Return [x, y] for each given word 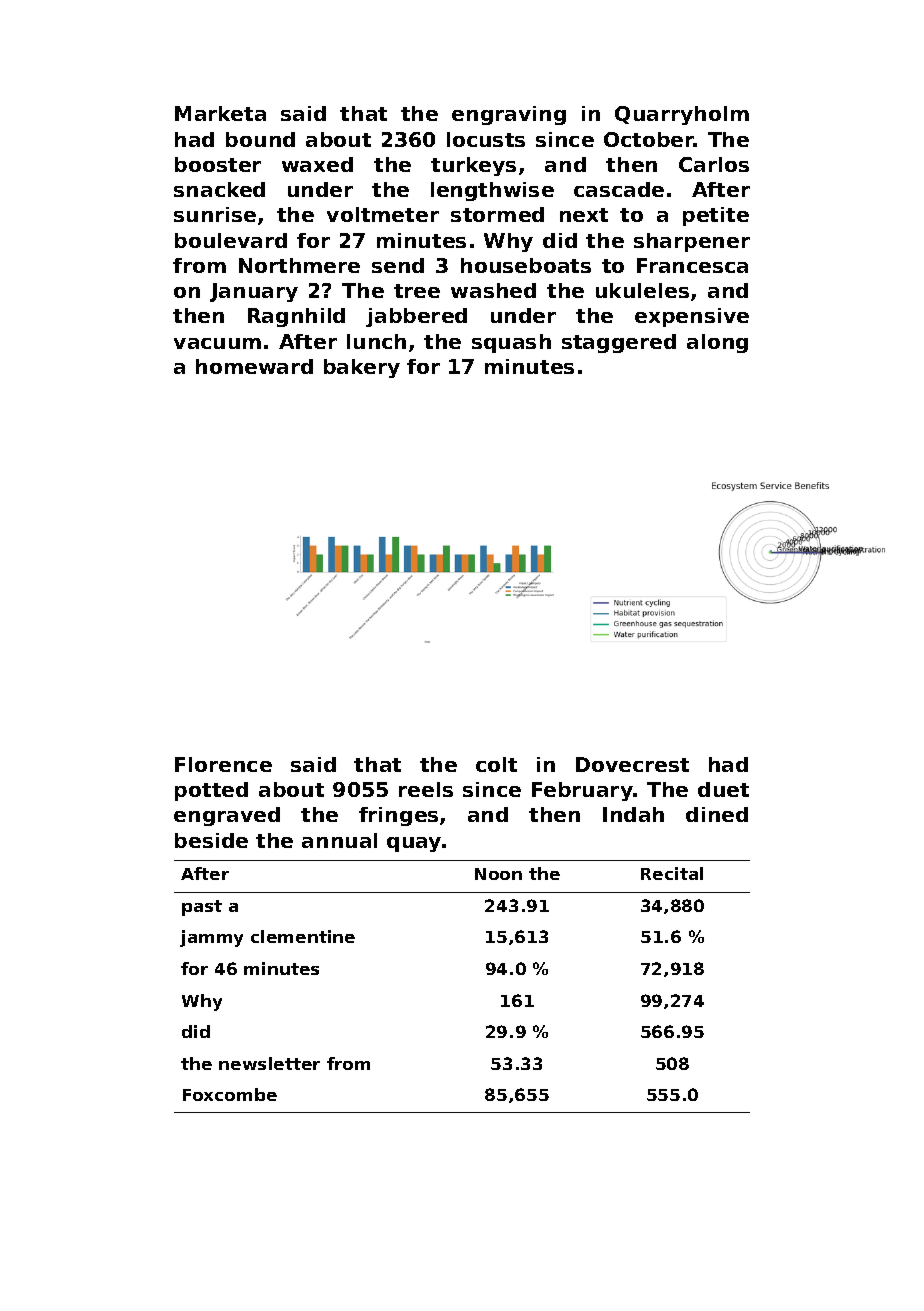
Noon [498, 874]
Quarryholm [682, 115]
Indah [633, 814]
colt [496, 764]
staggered [619, 343]
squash [511, 343]
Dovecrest [632, 764]
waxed [317, 164]
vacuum [217, 343]
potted [211, 791]
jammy [211, 938]
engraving [509, 115]
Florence [223, 764]
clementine [303, 936]
